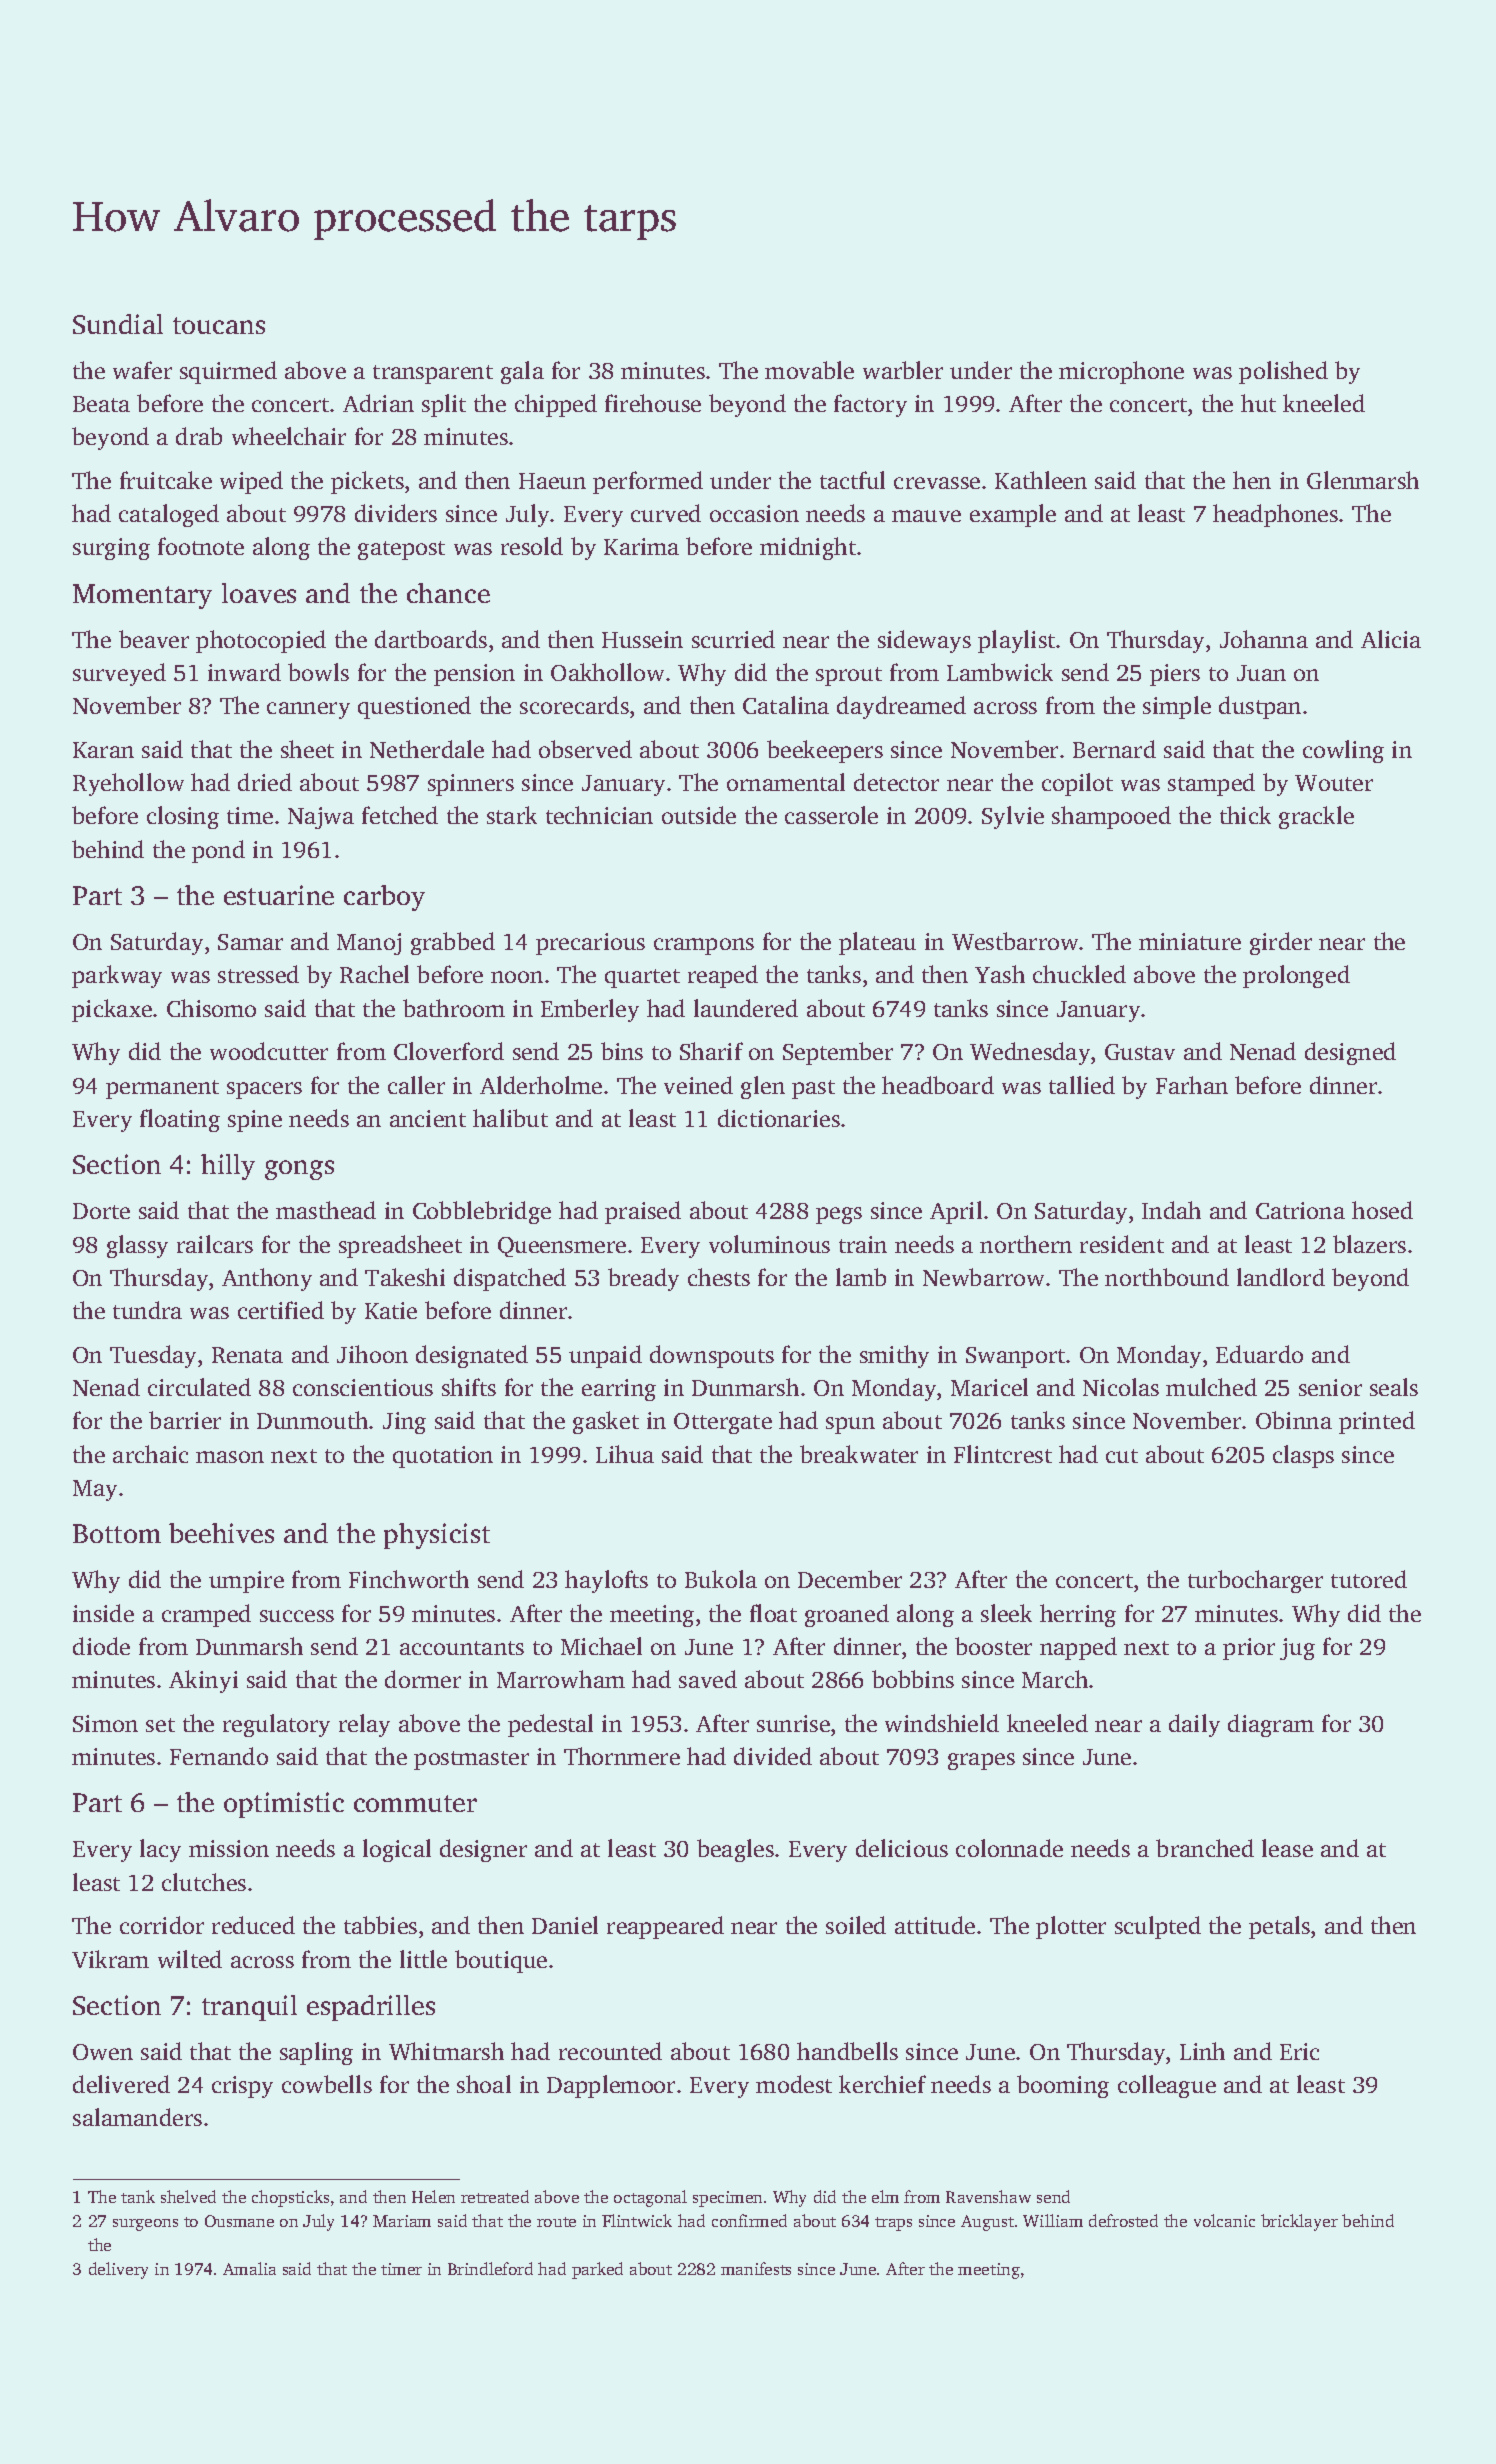 This image has width=1496, height=2464. I want to click on haylofts, so click(606, 1581).
